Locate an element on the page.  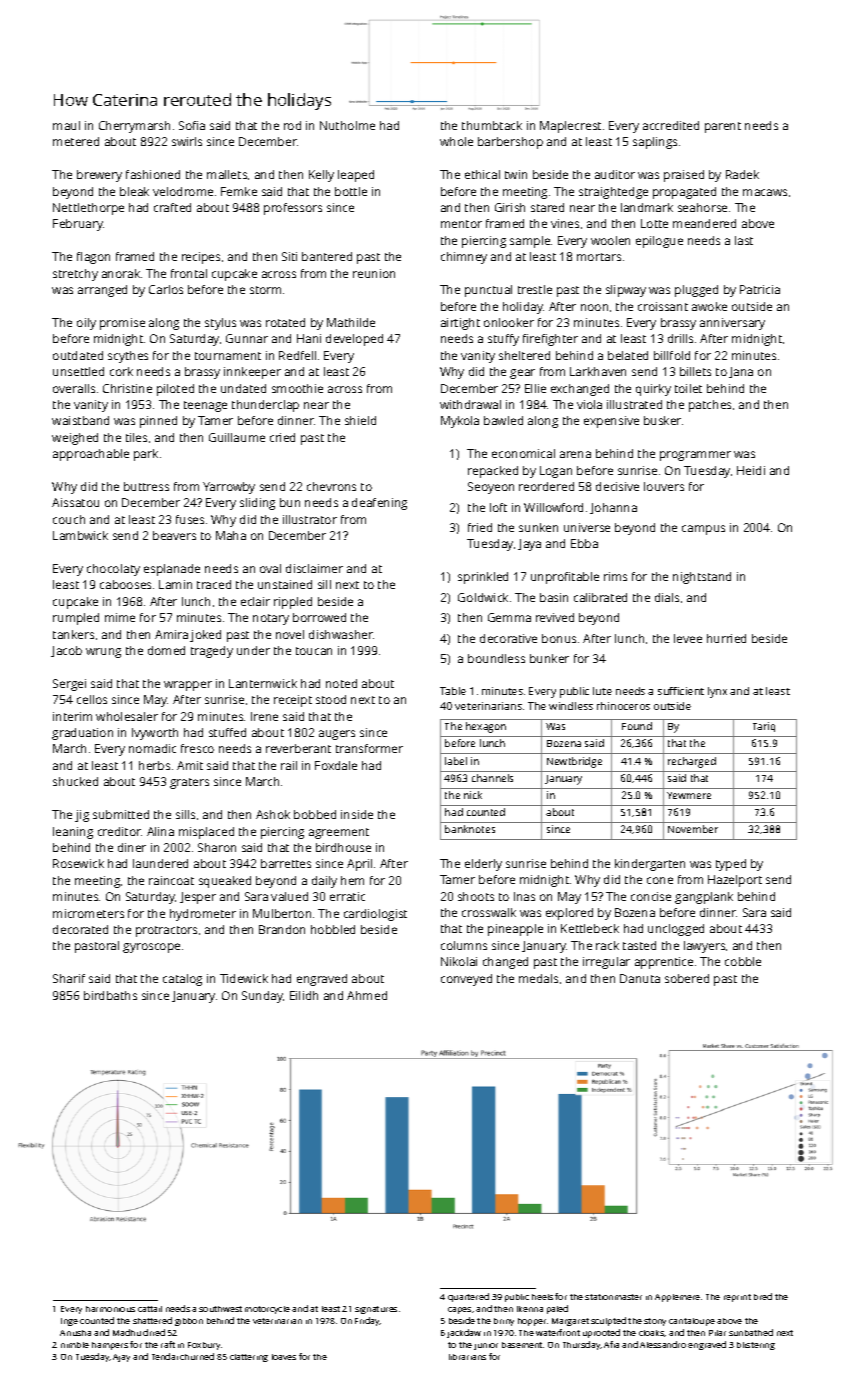
stuffy is located at coordinates (503, 340).
